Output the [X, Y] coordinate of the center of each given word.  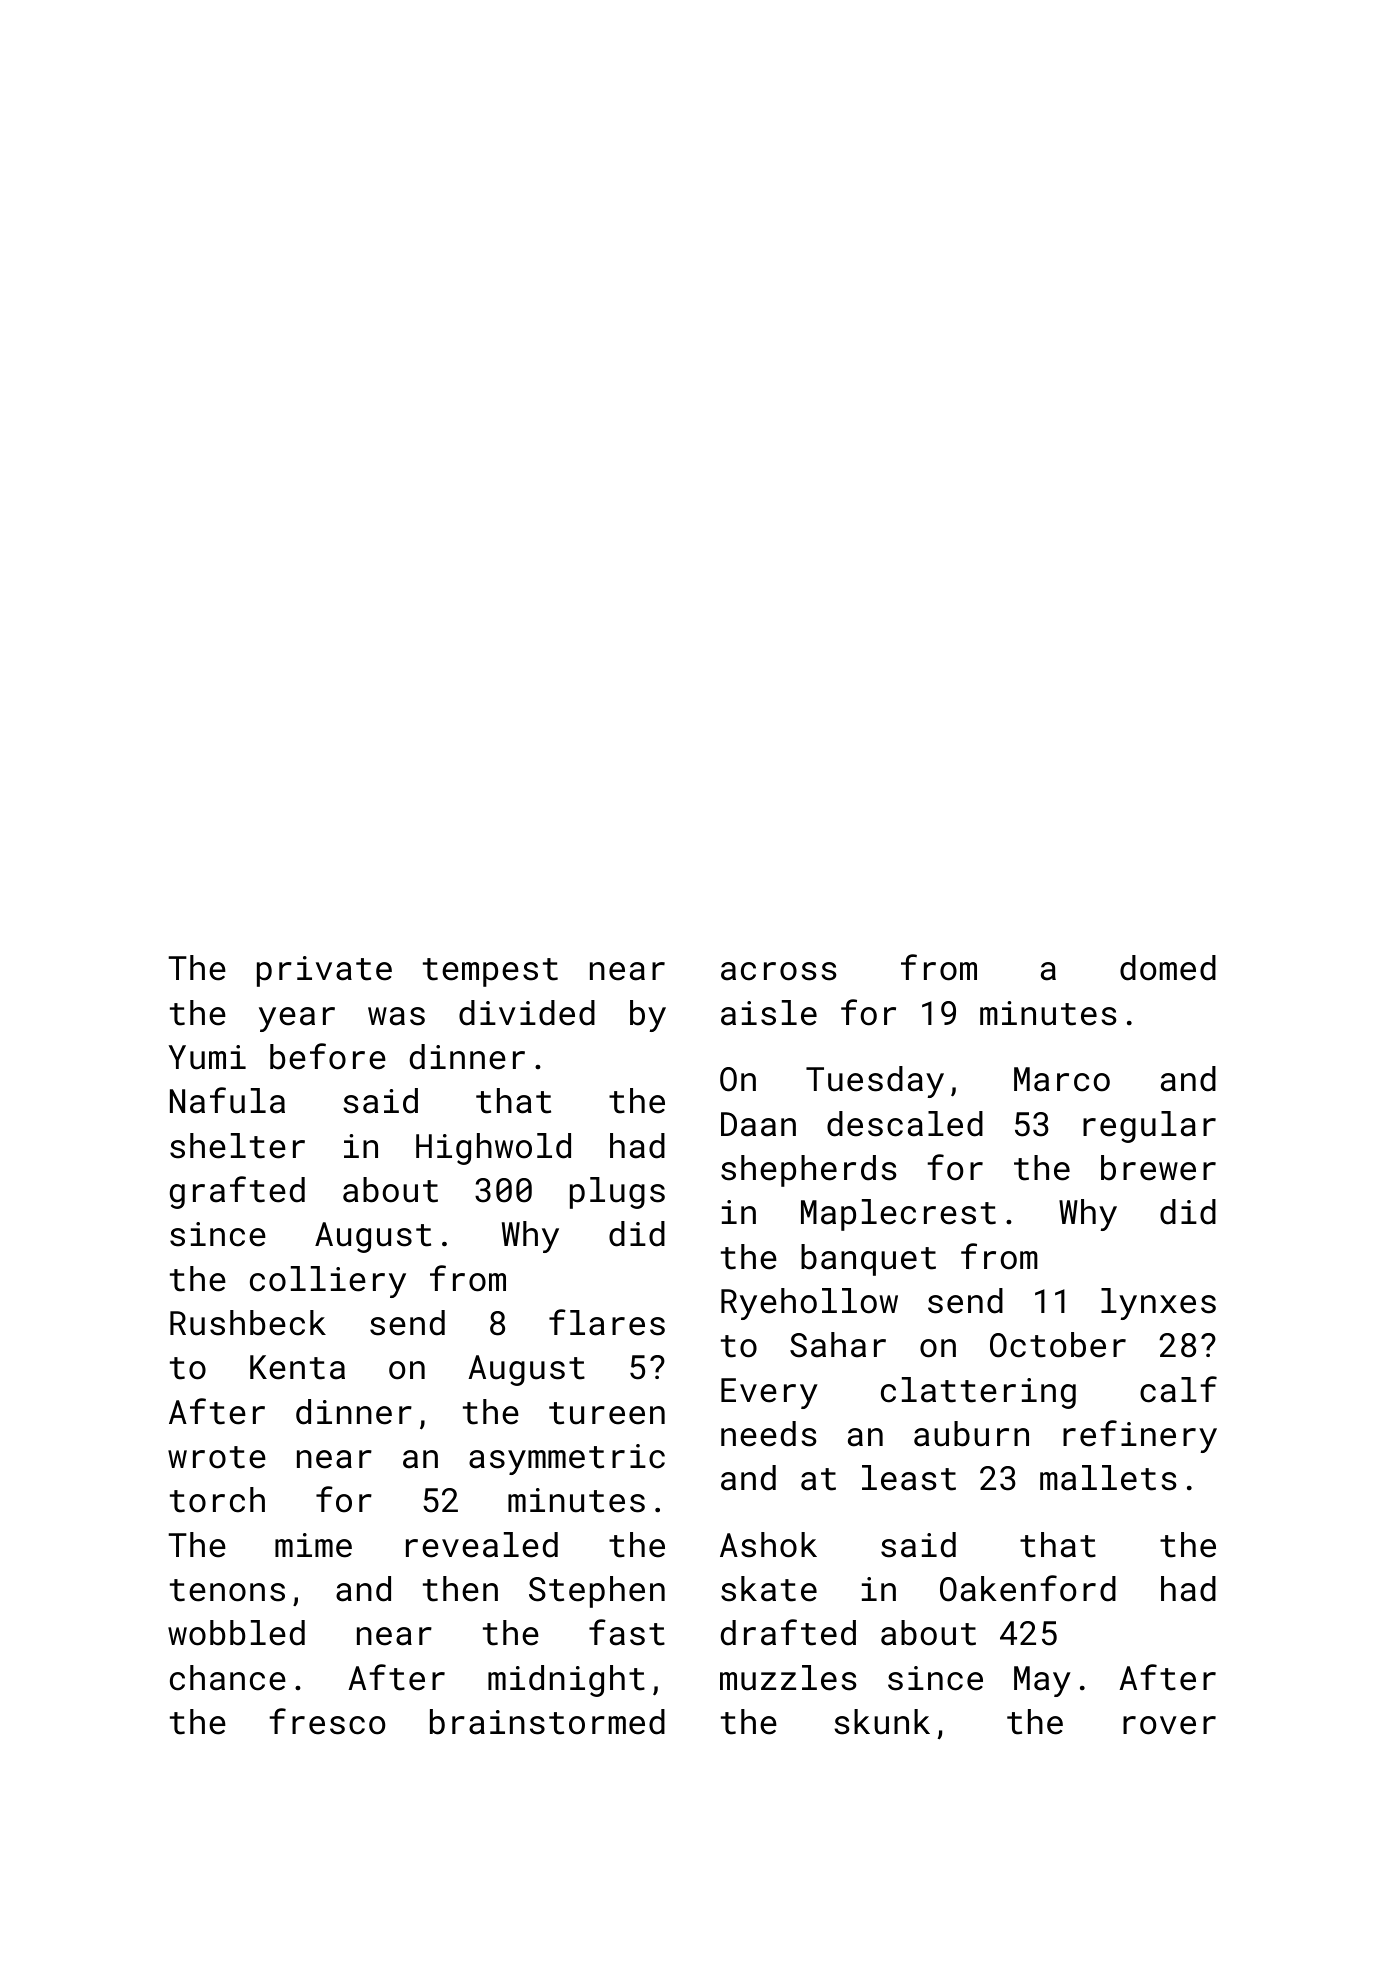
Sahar [838, 1345]
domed [1168, 968]
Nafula [227, 1100]
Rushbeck [248, 1323]
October [1058, 1345]
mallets [1108, 1478]
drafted [788, 1632]
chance [228, 1678]
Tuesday [875, 1082]
